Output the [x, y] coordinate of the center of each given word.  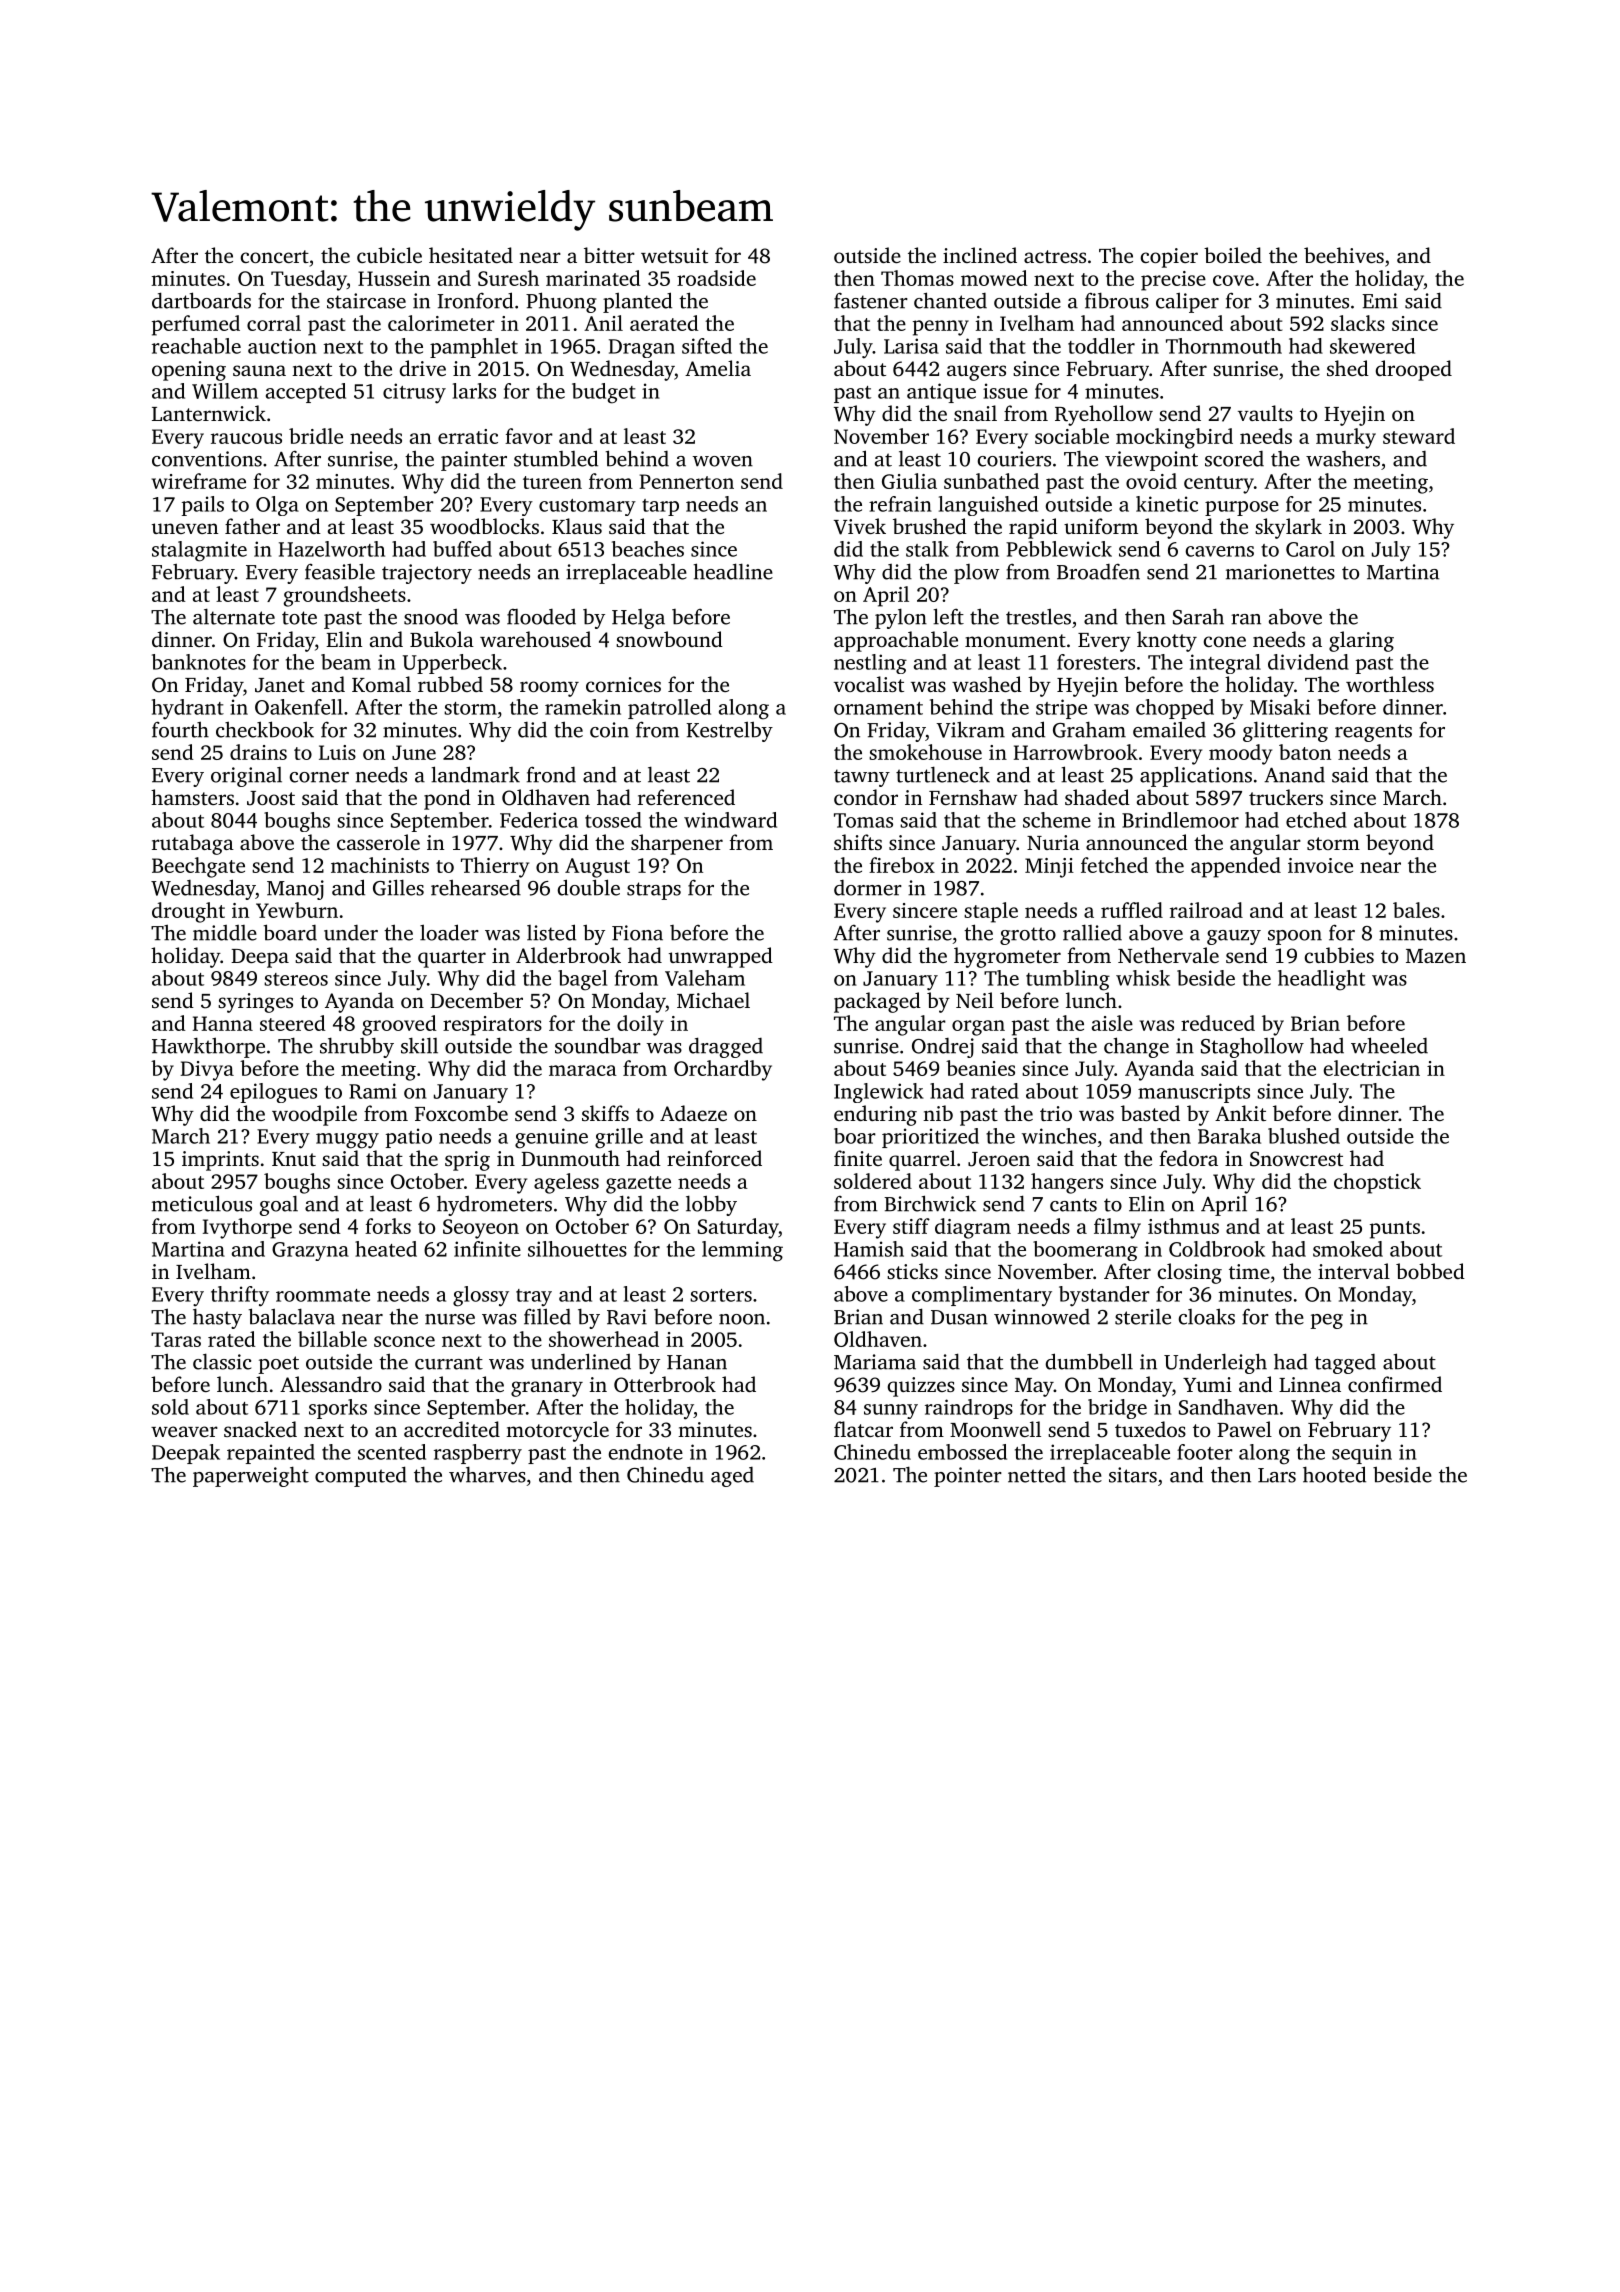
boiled [1233, 255]
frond [551, 774]
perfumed [196, 325]
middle [225, 933]
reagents [1373, 733]
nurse [450, 1319]
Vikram [970, 729]
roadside [716, 278]
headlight [1321, 980]
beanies [980, 1068]
